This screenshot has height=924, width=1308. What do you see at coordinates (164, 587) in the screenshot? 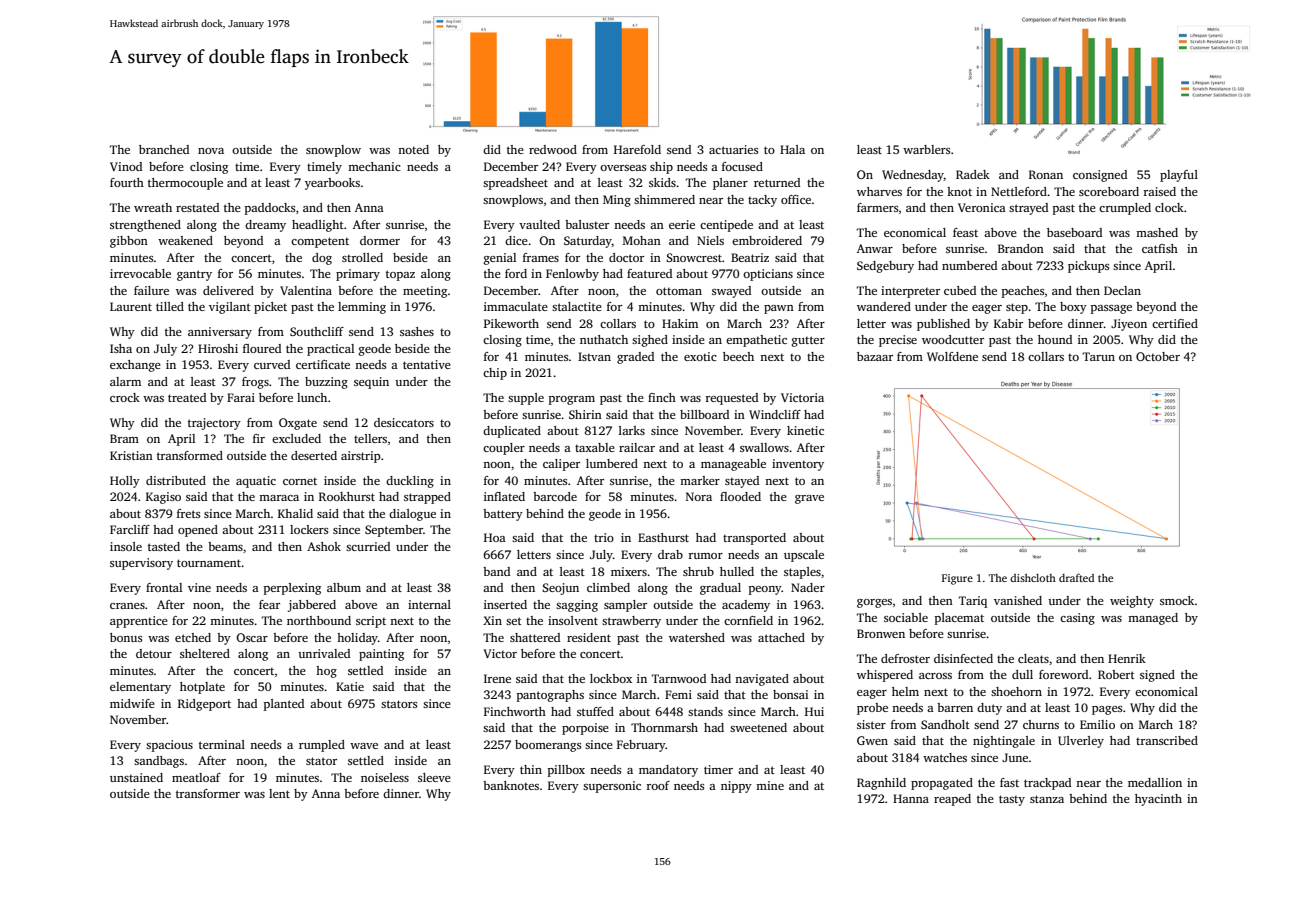
I see `frontal` at bounding box center [164, 587].
